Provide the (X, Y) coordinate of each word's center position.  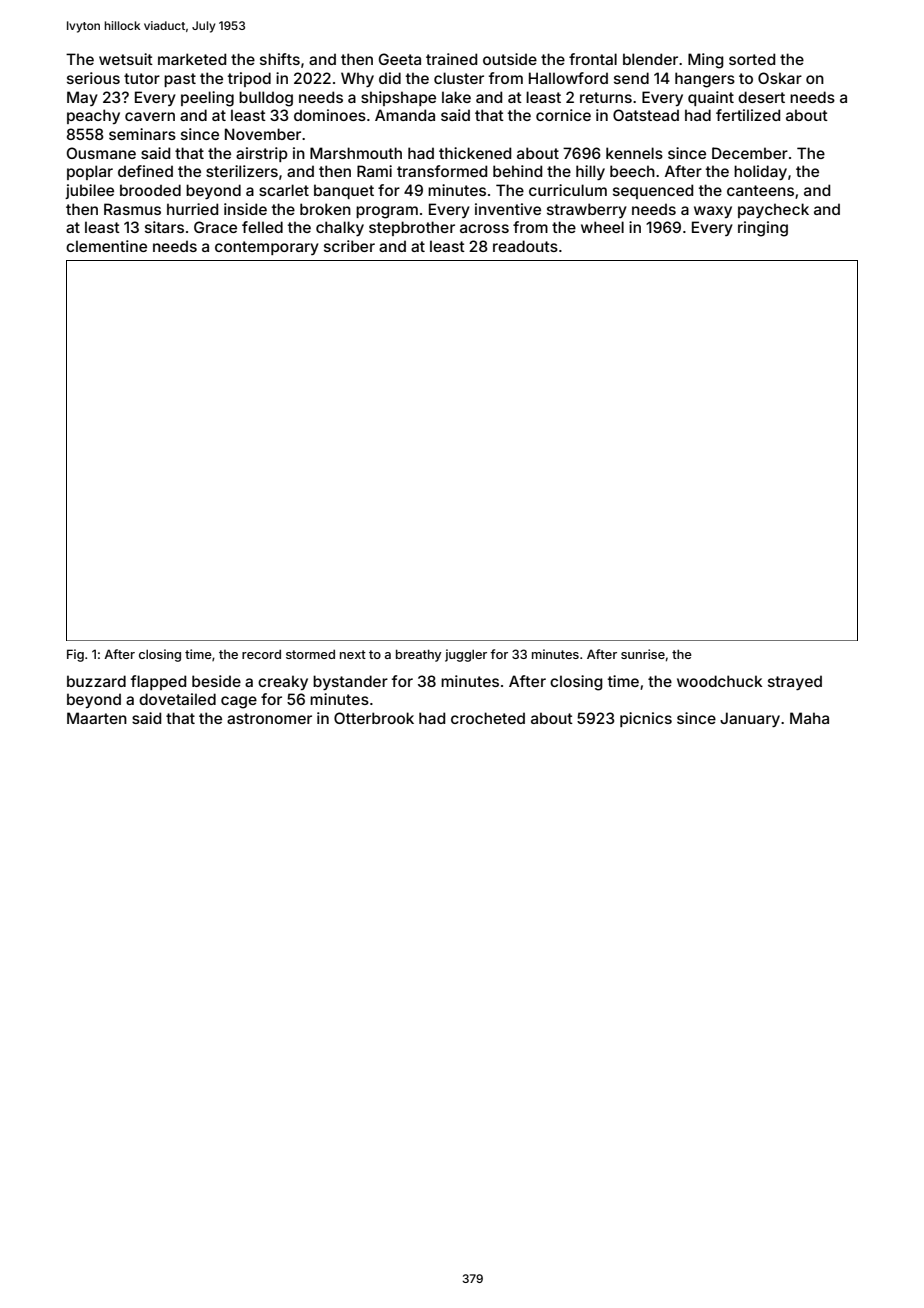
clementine (106, 246)
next (353, 654)
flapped (158, 682)
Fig (75, 655)
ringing (763, 229)
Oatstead (646, 115)
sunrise (643, 654)
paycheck (773, 210)
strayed (795, 682)
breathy (419, 655)
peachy (93, 116)
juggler (466, 655)
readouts (525, 246)
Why (357, 79)
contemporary (267, 248)
